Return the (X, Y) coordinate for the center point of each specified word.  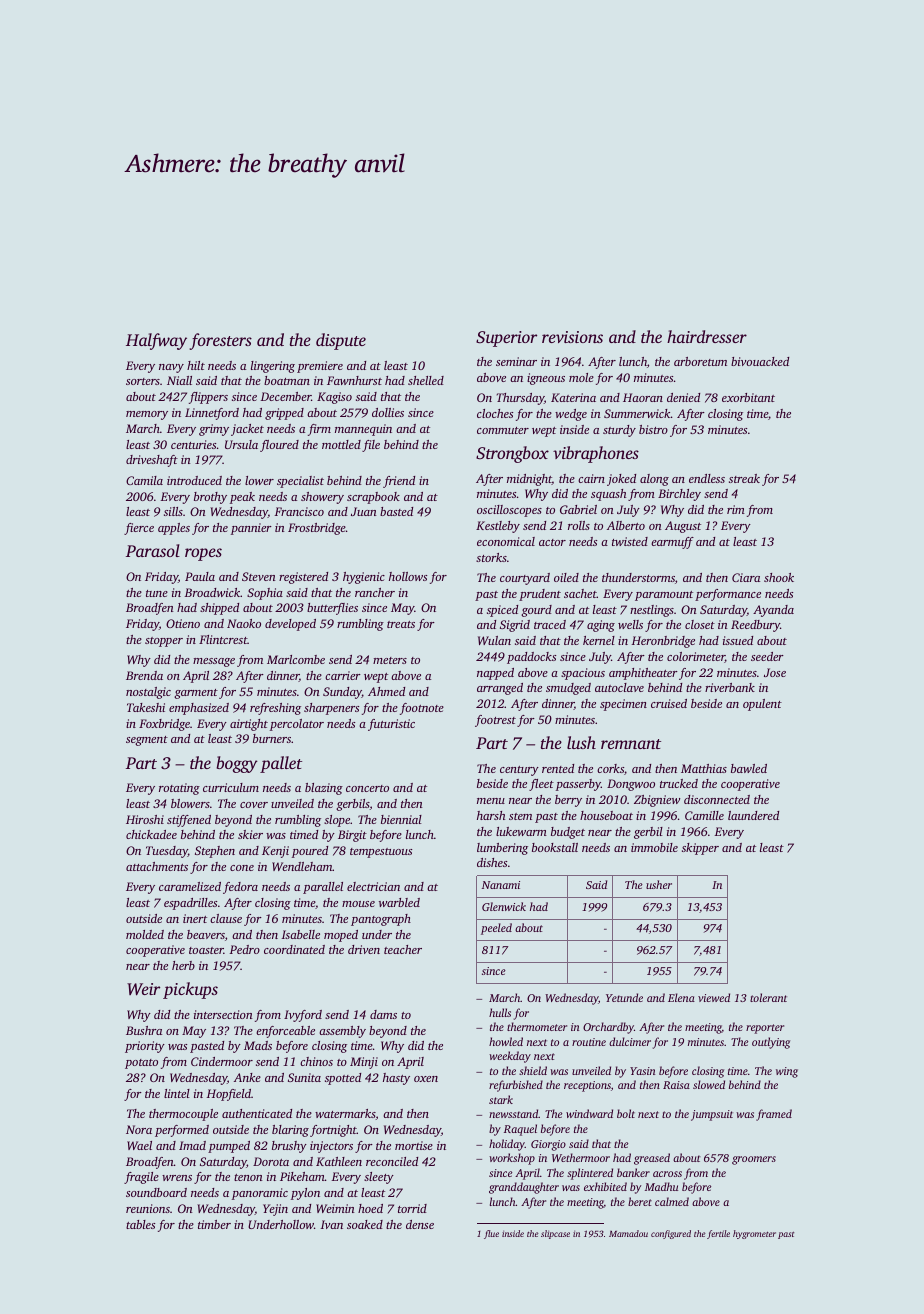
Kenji (275, 852)
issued (738, 640)
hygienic (364, 578)
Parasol (153, 550)
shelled (426, 380)
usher (659, 884)
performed (182, 1131)
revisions (572, 337)
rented (558, 768)
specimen (623, 705)
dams (383, 1014)
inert (195, 918)
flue (491, 1234)
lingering (273, 367)
